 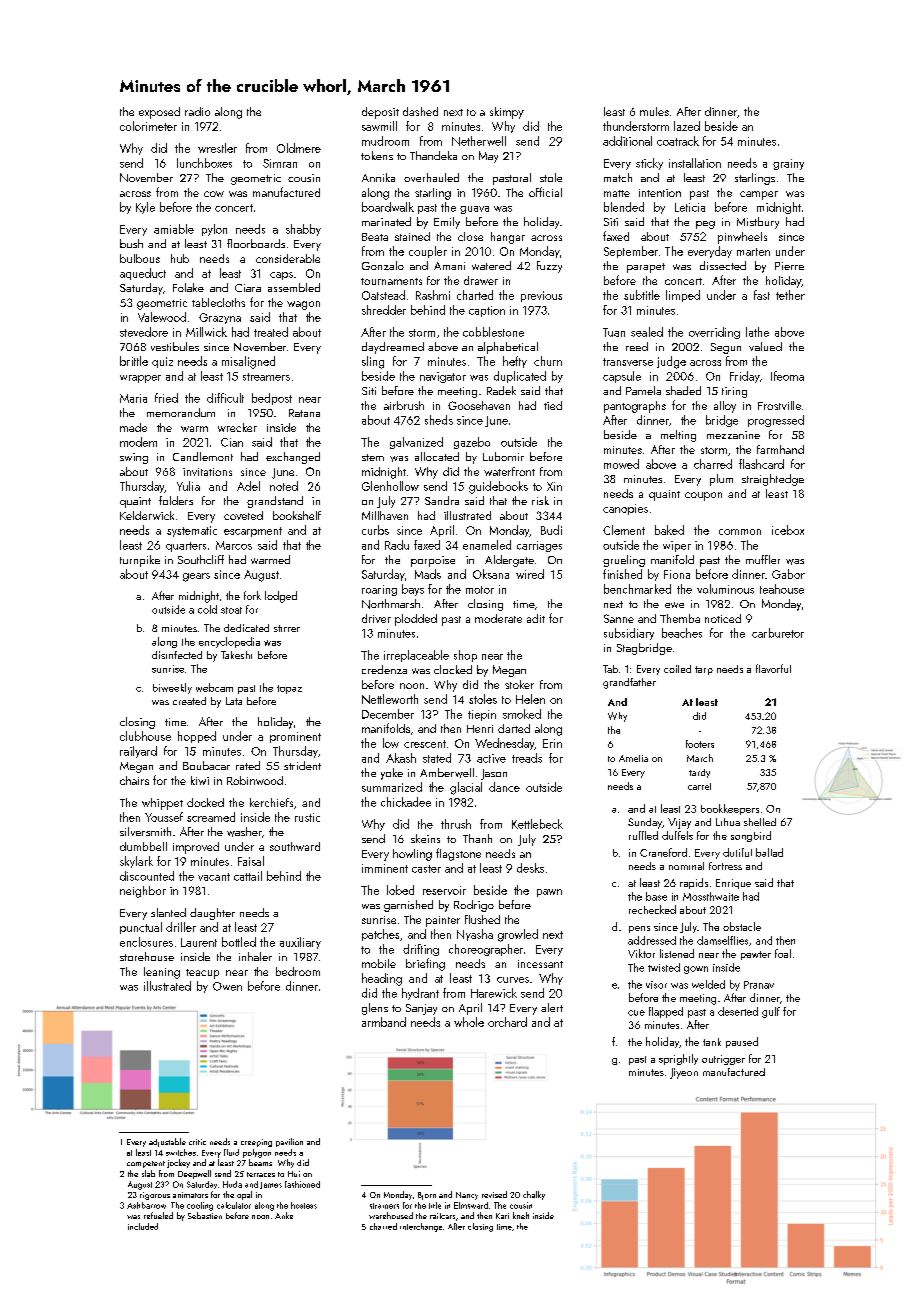 I want to click on bookshelf, so click(x=297, y=515).
